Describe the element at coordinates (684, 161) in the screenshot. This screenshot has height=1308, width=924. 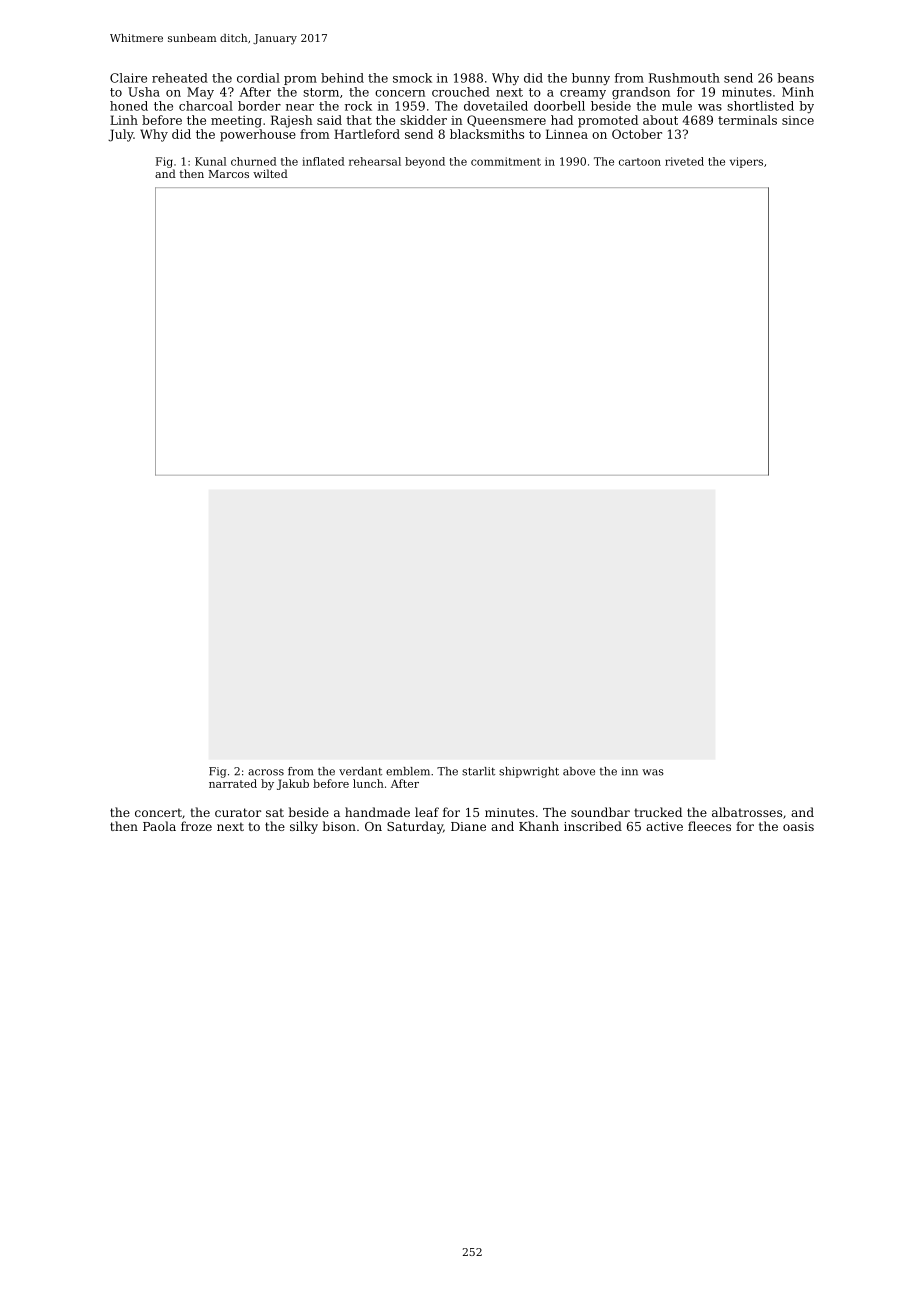
I see `riveted` at that location.
